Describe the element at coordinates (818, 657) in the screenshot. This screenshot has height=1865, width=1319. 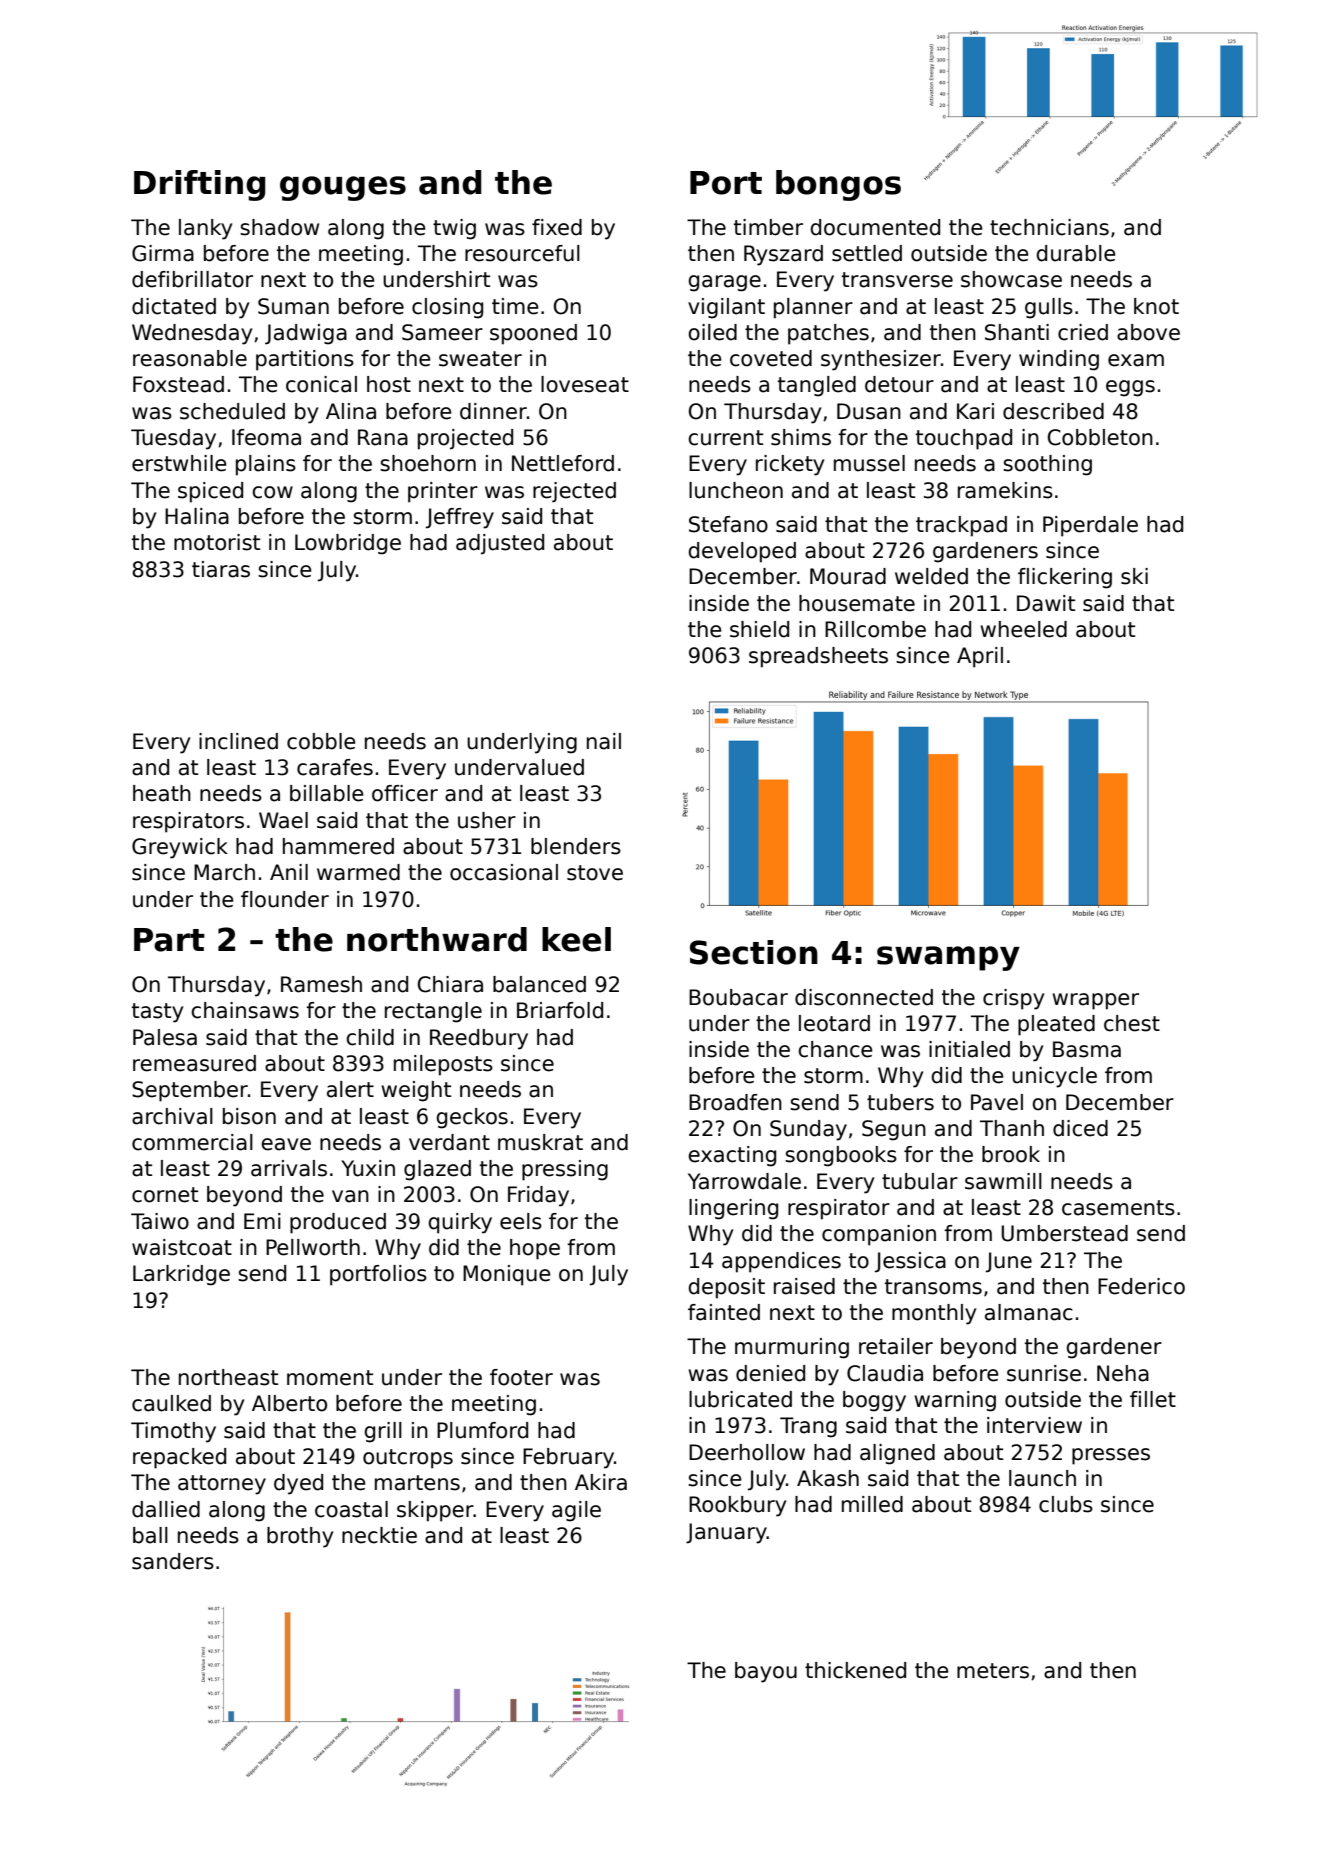
I see `spreadsheets` at that location.
